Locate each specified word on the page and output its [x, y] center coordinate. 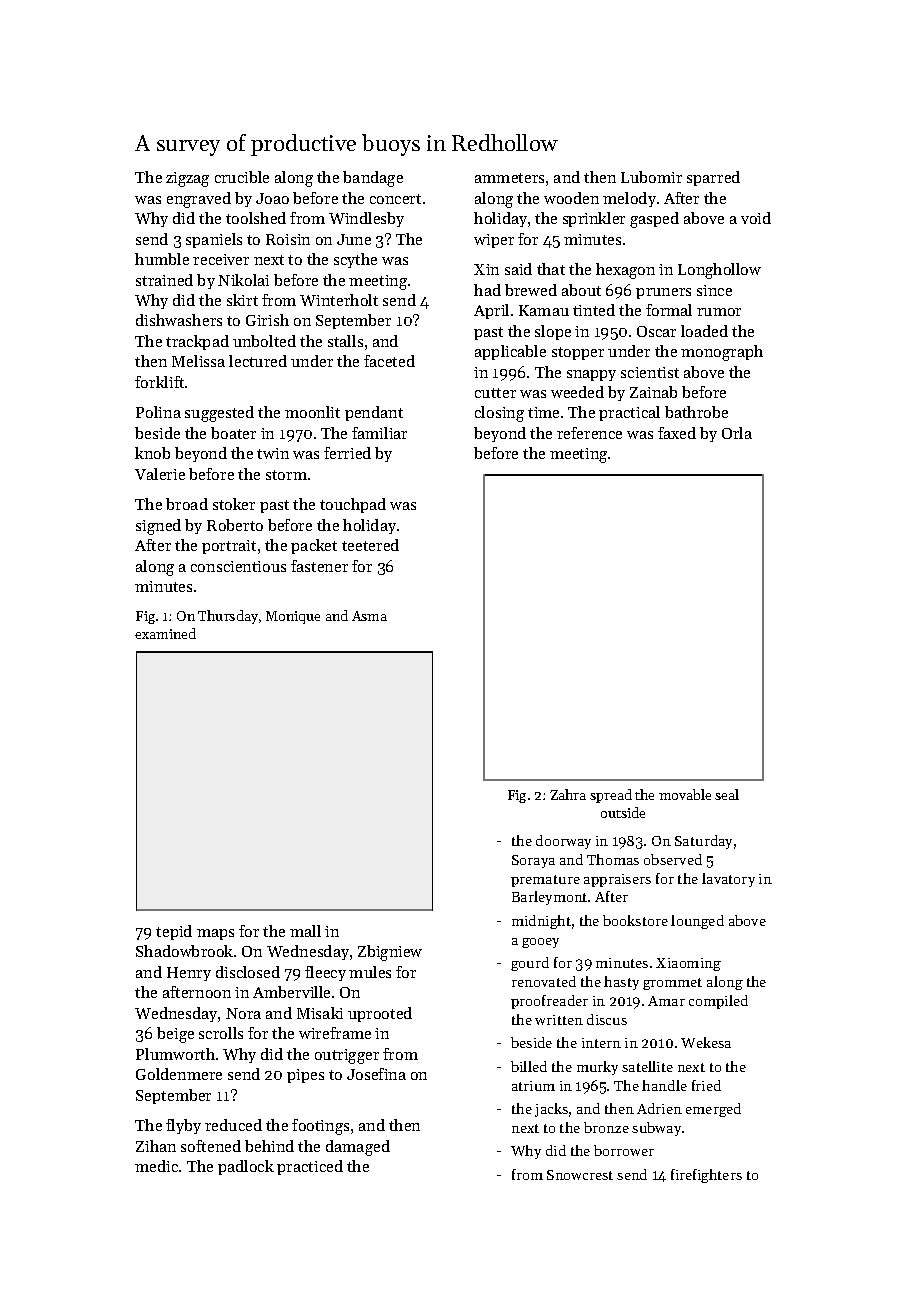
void [756, 218]
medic [156, 1166]
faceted [389, 361]
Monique [293, 617]
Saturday [703, 842]
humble [162, 259]
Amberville [291, 992]
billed [529, 1066]
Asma [369, 616]
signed [158, 527]
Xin [486, 269]
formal [669, 310]
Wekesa [706, 1042]
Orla [737, 433]
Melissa [198, 361]
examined [165, 633]
